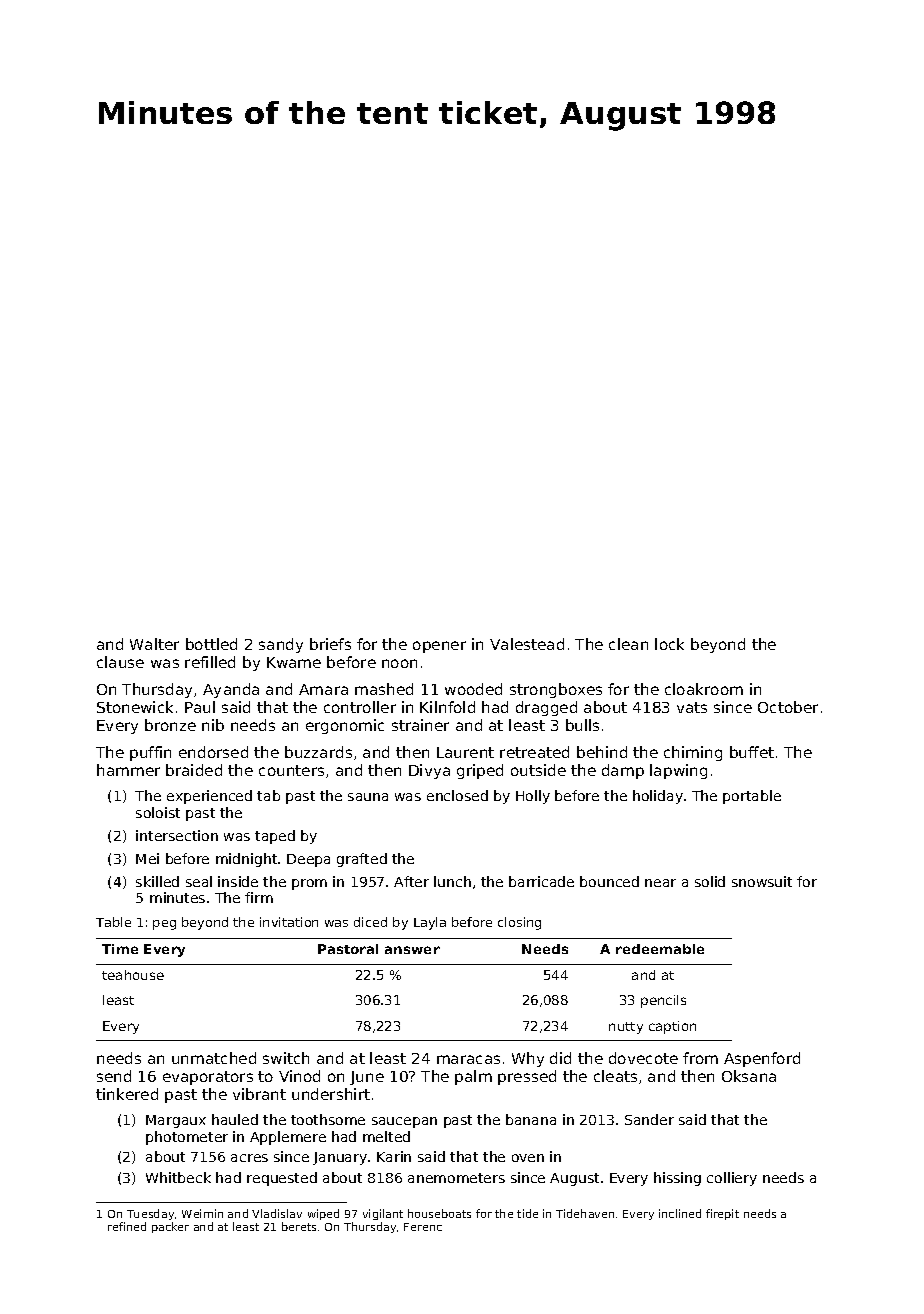 This screenshot has height=1314, width=924. Describe the element at coordinates (663, 1001) in the screenshot. I see `pencils` at that location.
